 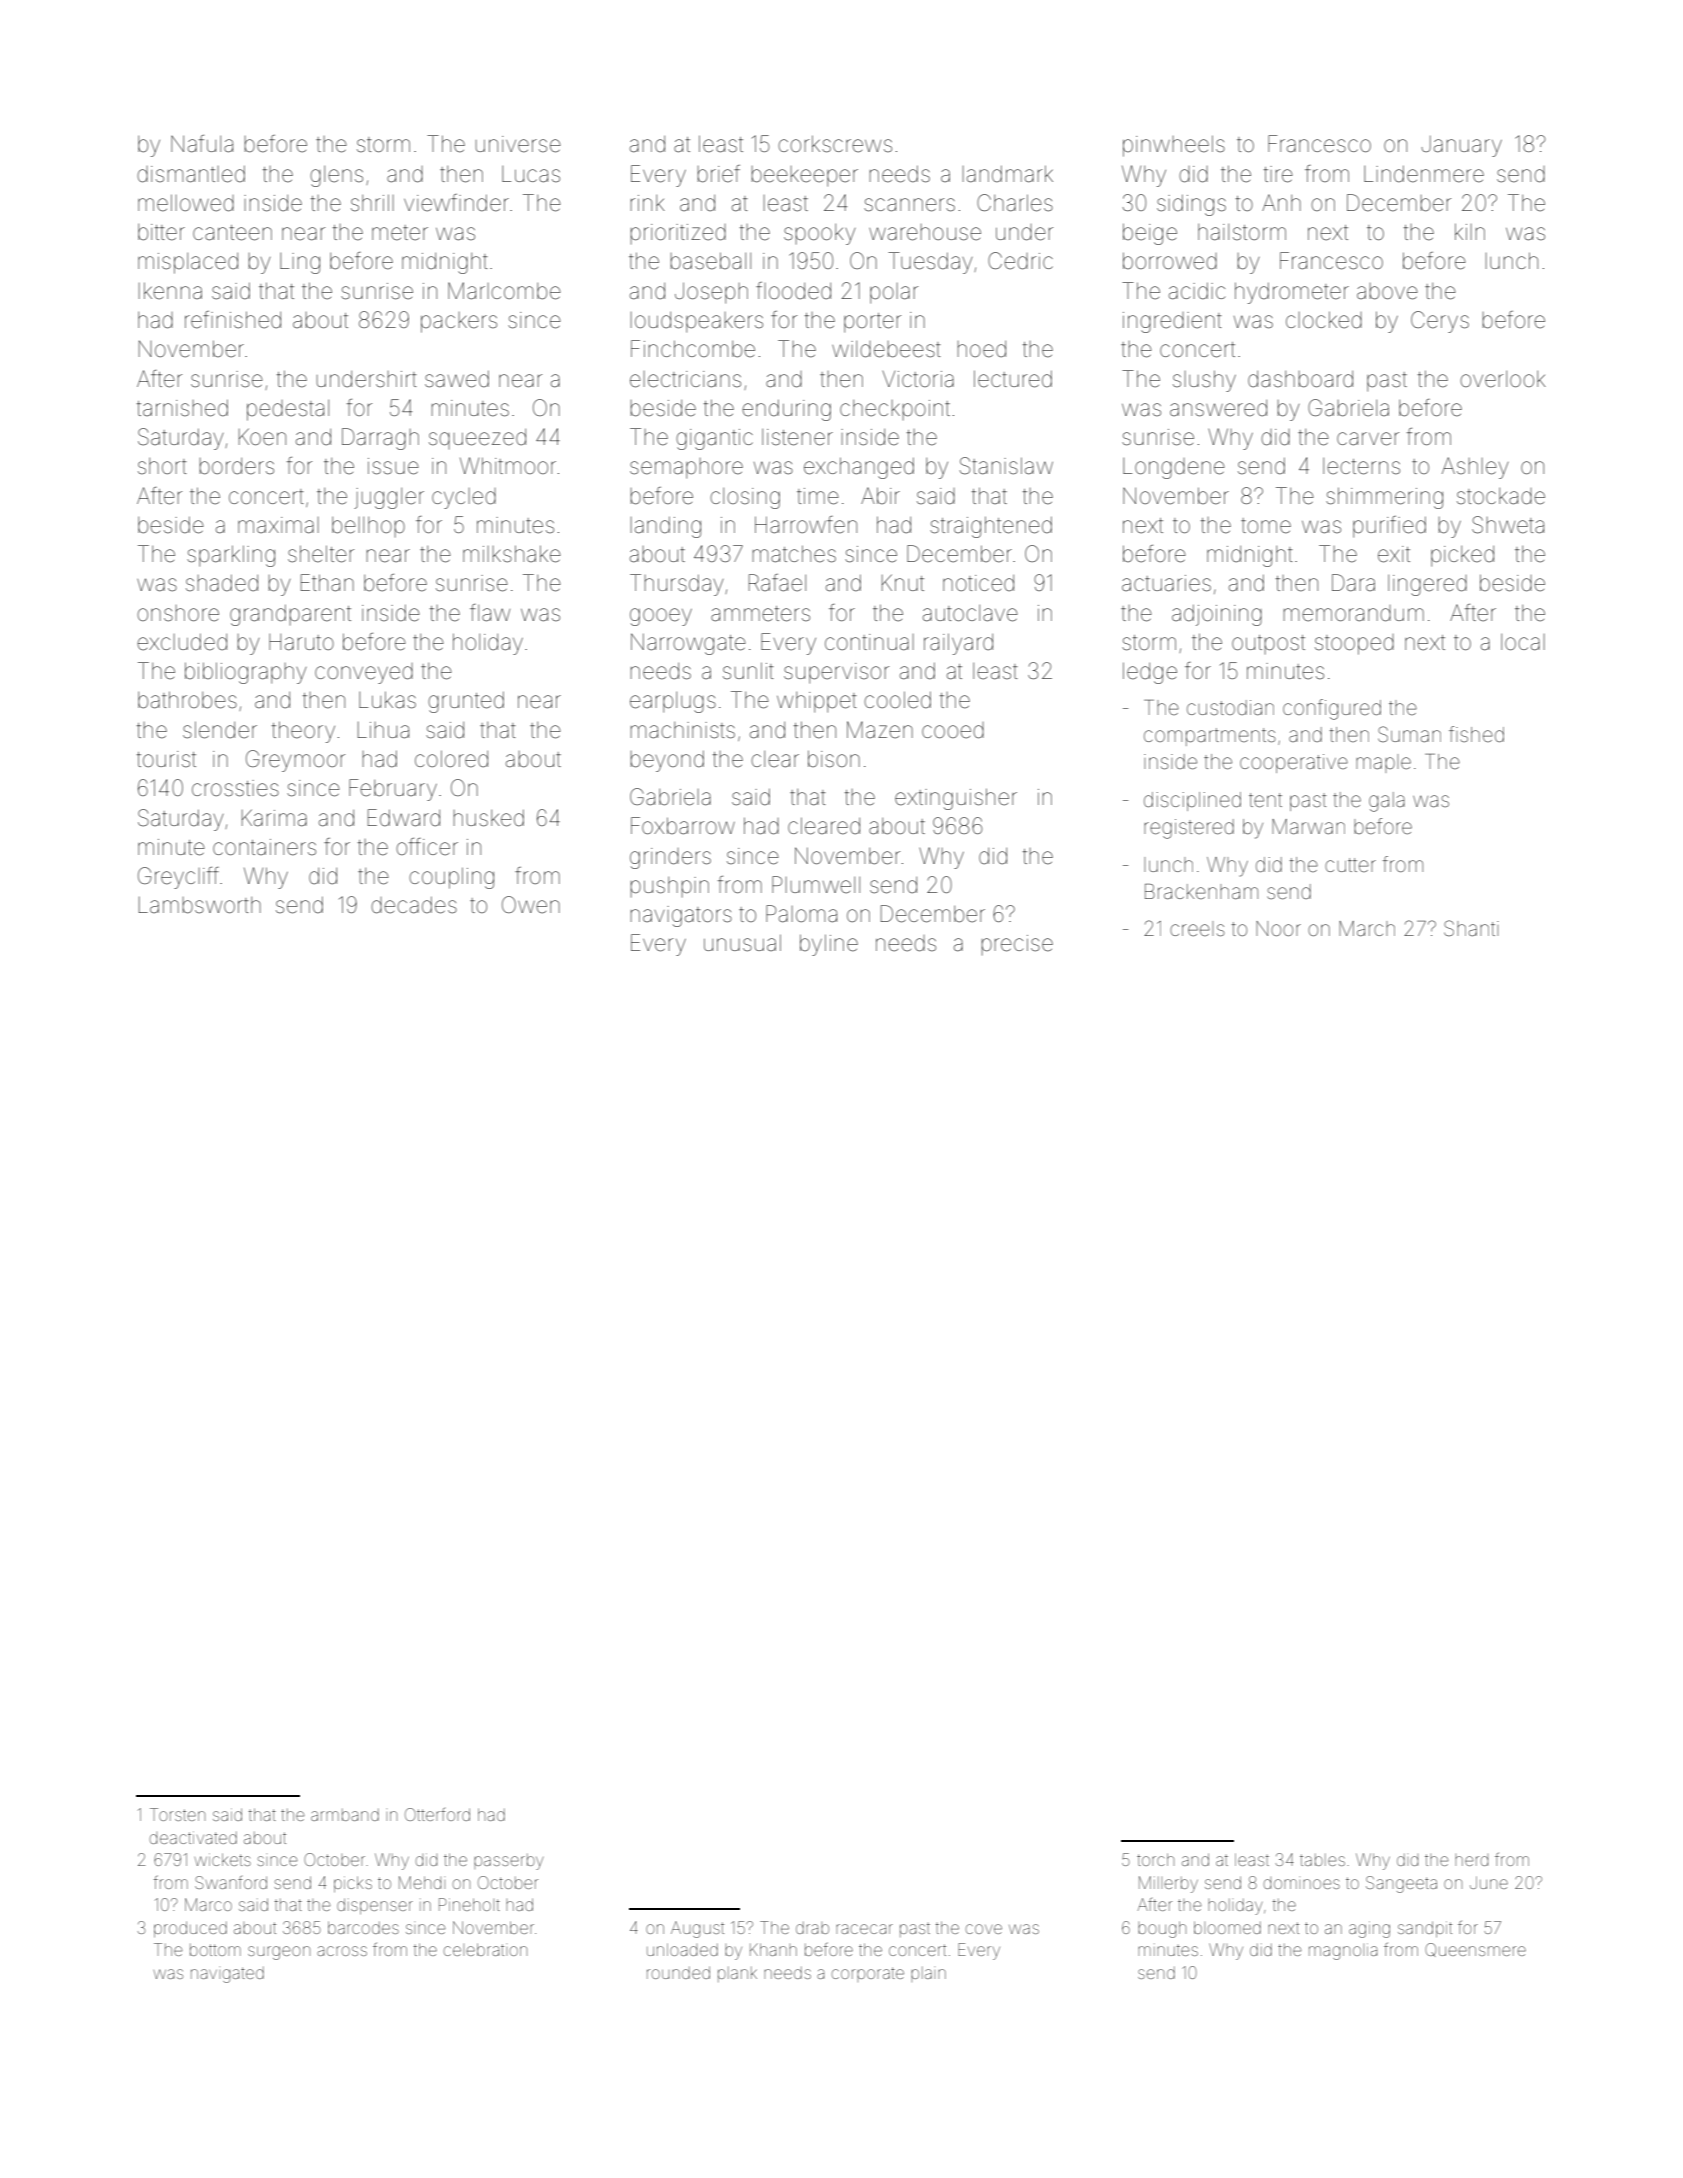 I want to click on herd, so click(x=1471, y=1860).
